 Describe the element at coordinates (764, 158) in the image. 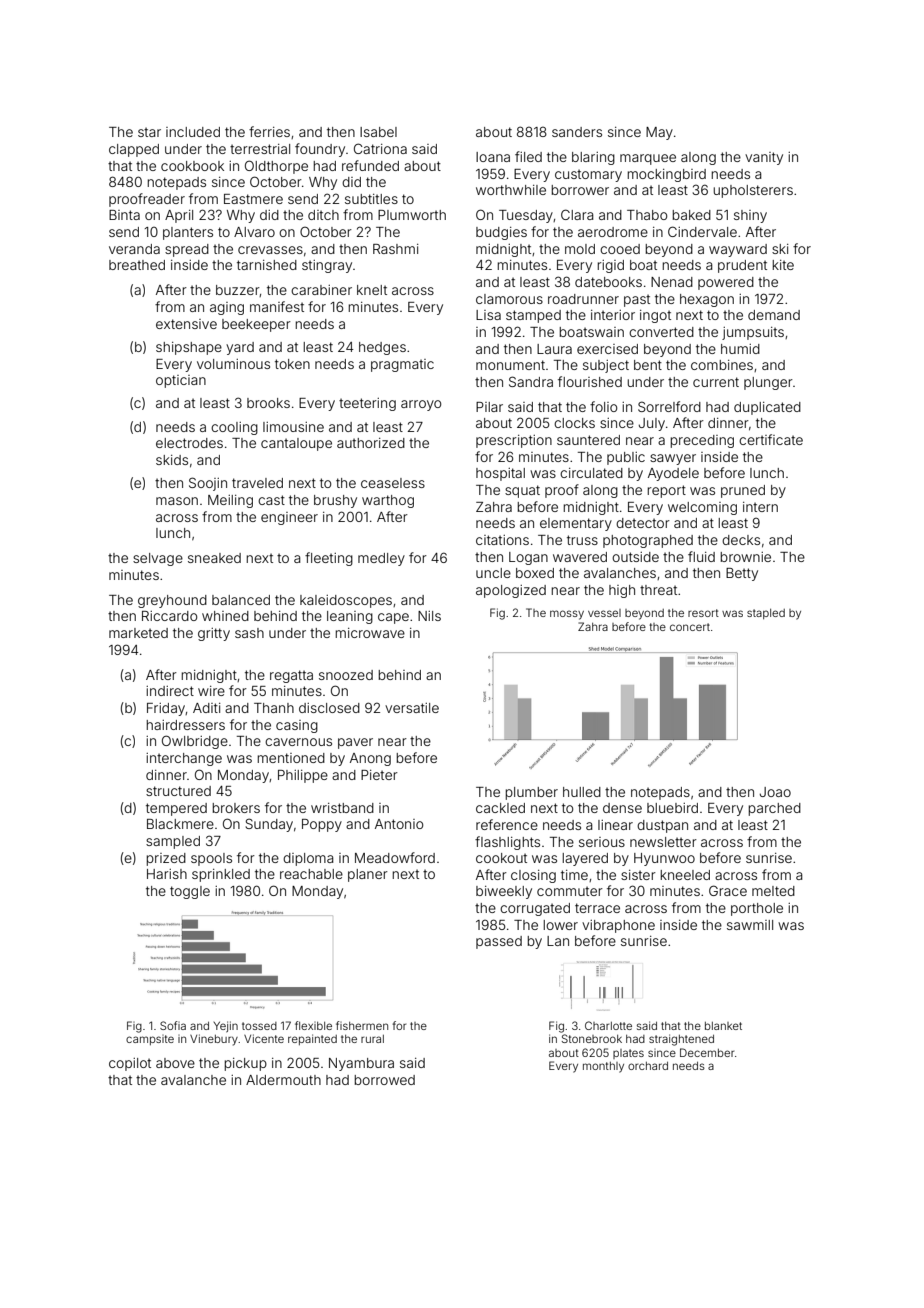

I see `vanity` at that location.
